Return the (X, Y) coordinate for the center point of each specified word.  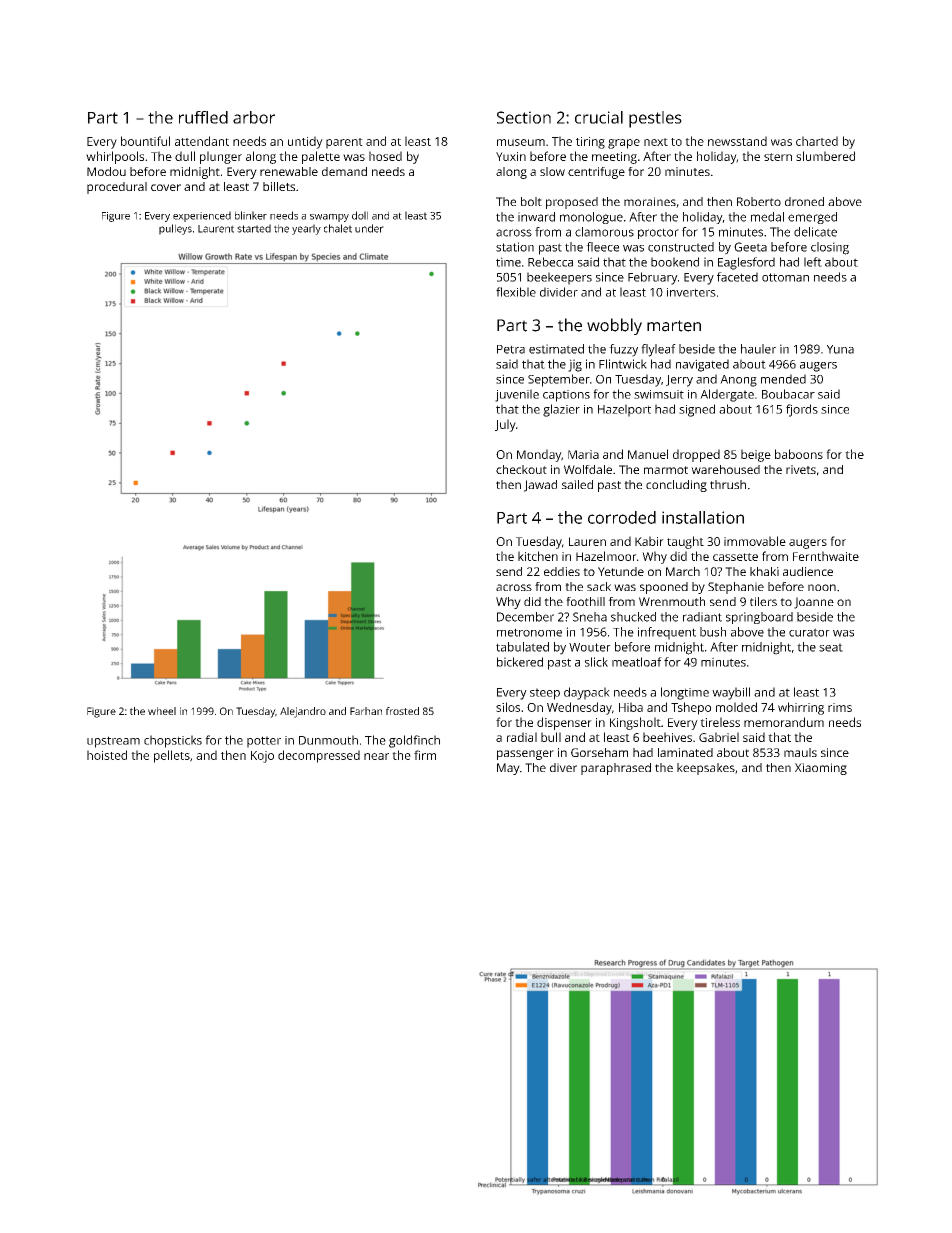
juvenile (517, 395)
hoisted (107, 755)
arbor (254, 117)
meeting (614, 158)
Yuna (840, 349)
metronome (529, 632)
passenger (525, 755)
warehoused (725, 469)
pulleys (175, 229)
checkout (521, 469)
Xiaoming (821, 769)
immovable (755, 541)
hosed (385, 156)
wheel (162, 711)
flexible (516, 292)
